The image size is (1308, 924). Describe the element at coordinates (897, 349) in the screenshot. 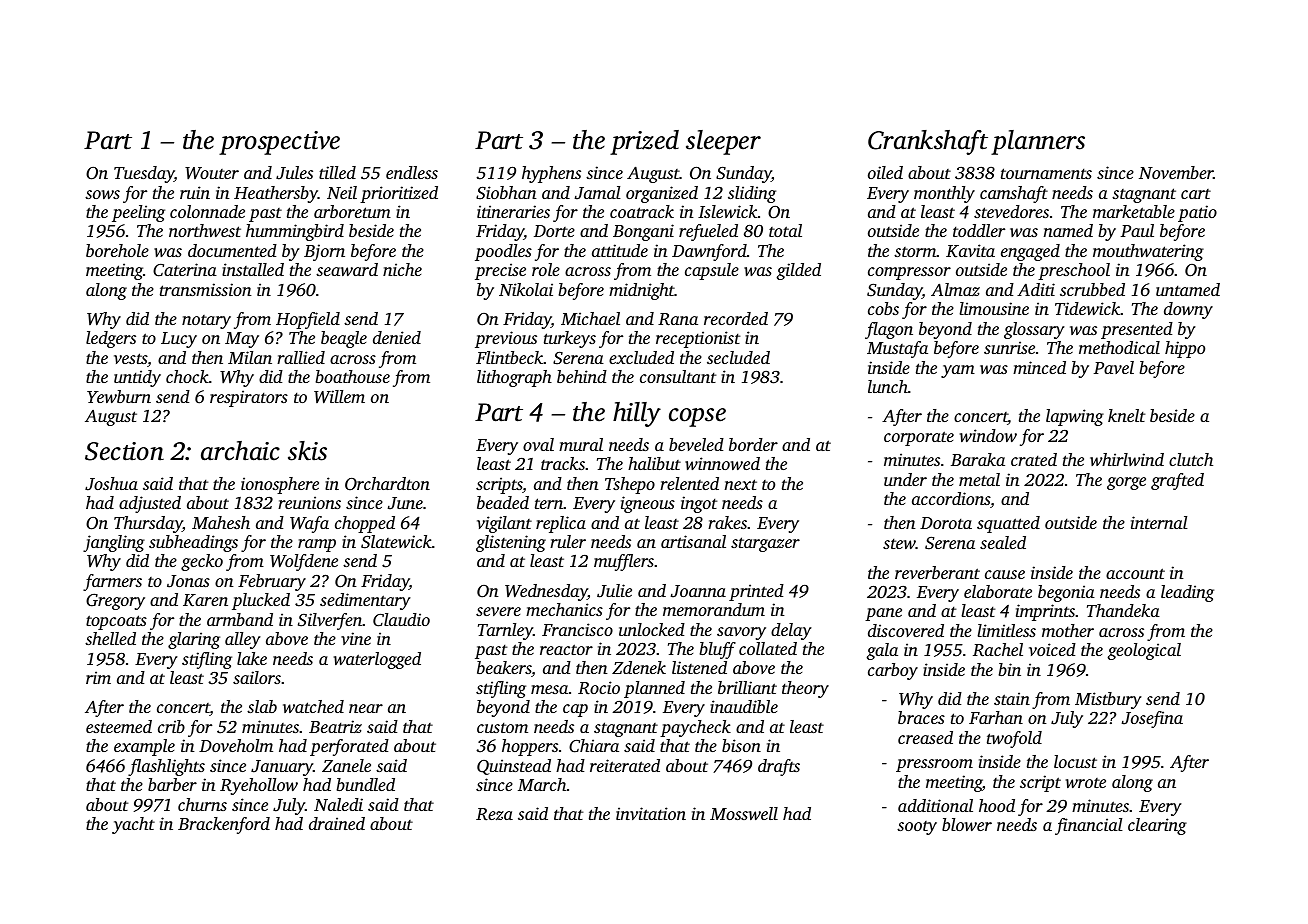

I see `Mustafa` at that location.
